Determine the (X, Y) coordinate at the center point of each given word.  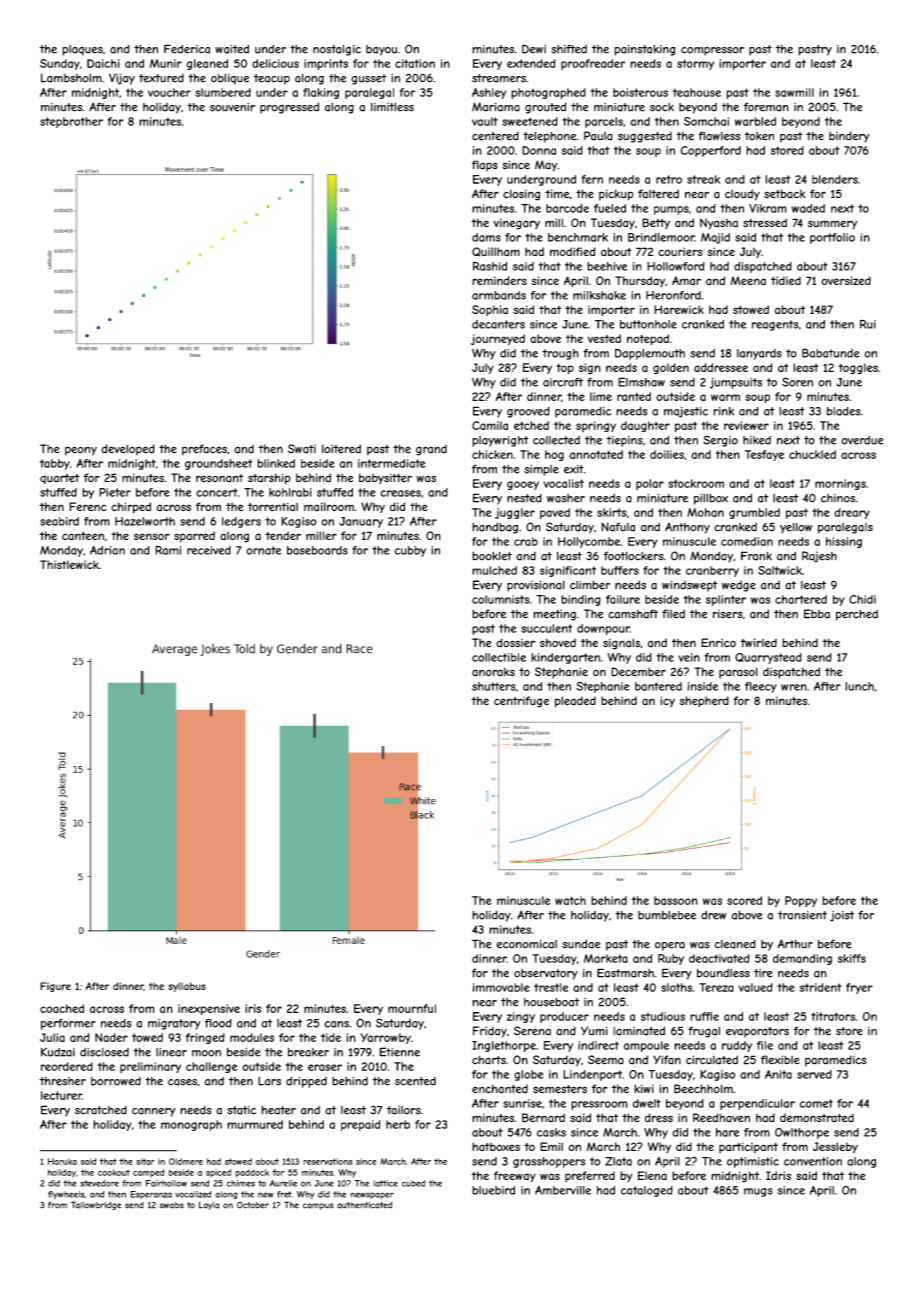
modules (252, 1037)
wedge (739, 586)
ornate (263, 550)
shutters (494, 686)
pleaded (575, 702)
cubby (410, 551)
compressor (712, 51)
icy (667, 702)
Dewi (534, 49)
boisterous (640, 92)
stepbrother (71, 122)
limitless (392, 107)
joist (842, 916)
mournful (412, 1008)
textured (161, 78)
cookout (114, 1172)
